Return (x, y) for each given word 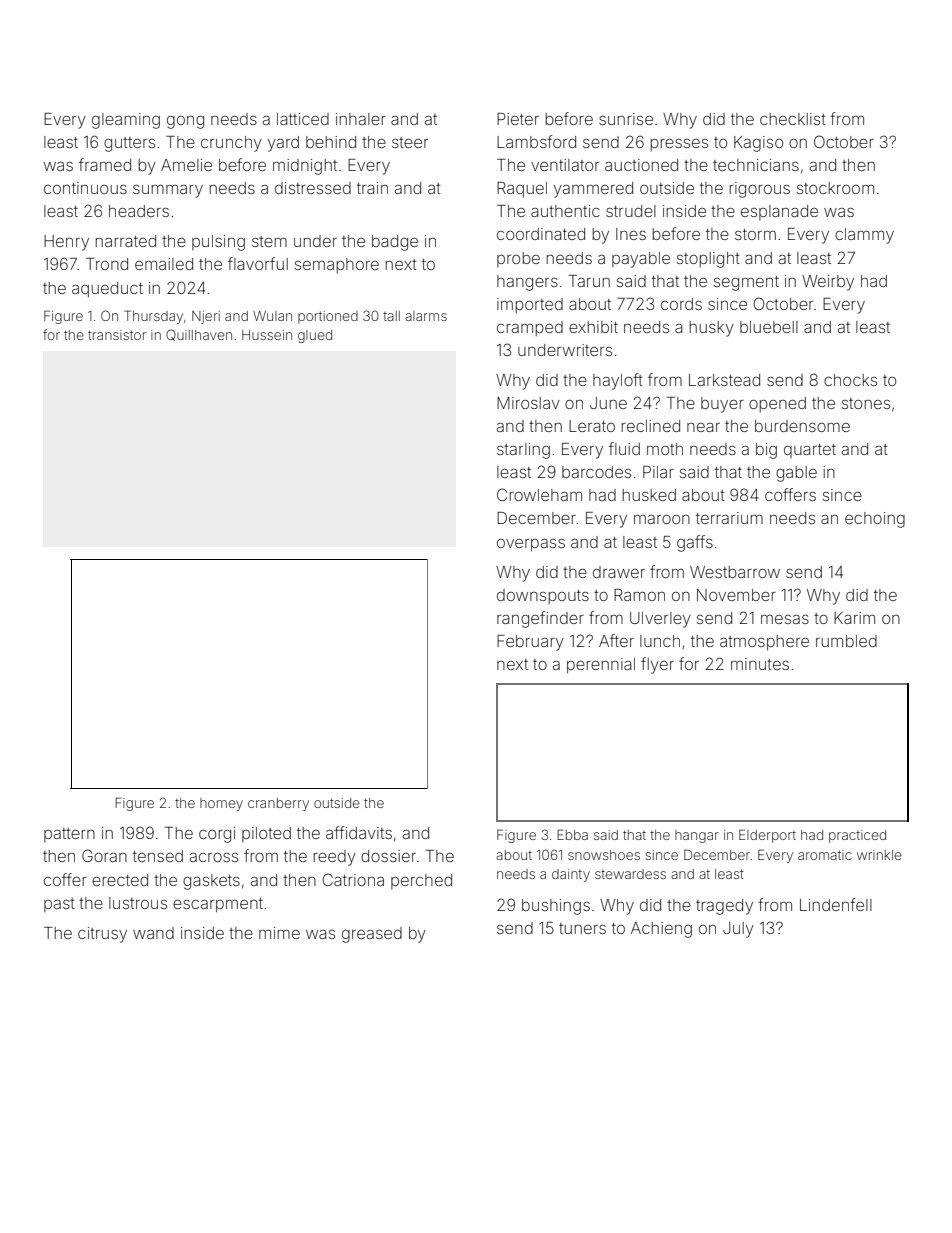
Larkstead (724, 380)
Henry (66, 243)
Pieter (518, 119)
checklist (793, 119)
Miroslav (528, 403)
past (59, 905)
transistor (117, 335)
